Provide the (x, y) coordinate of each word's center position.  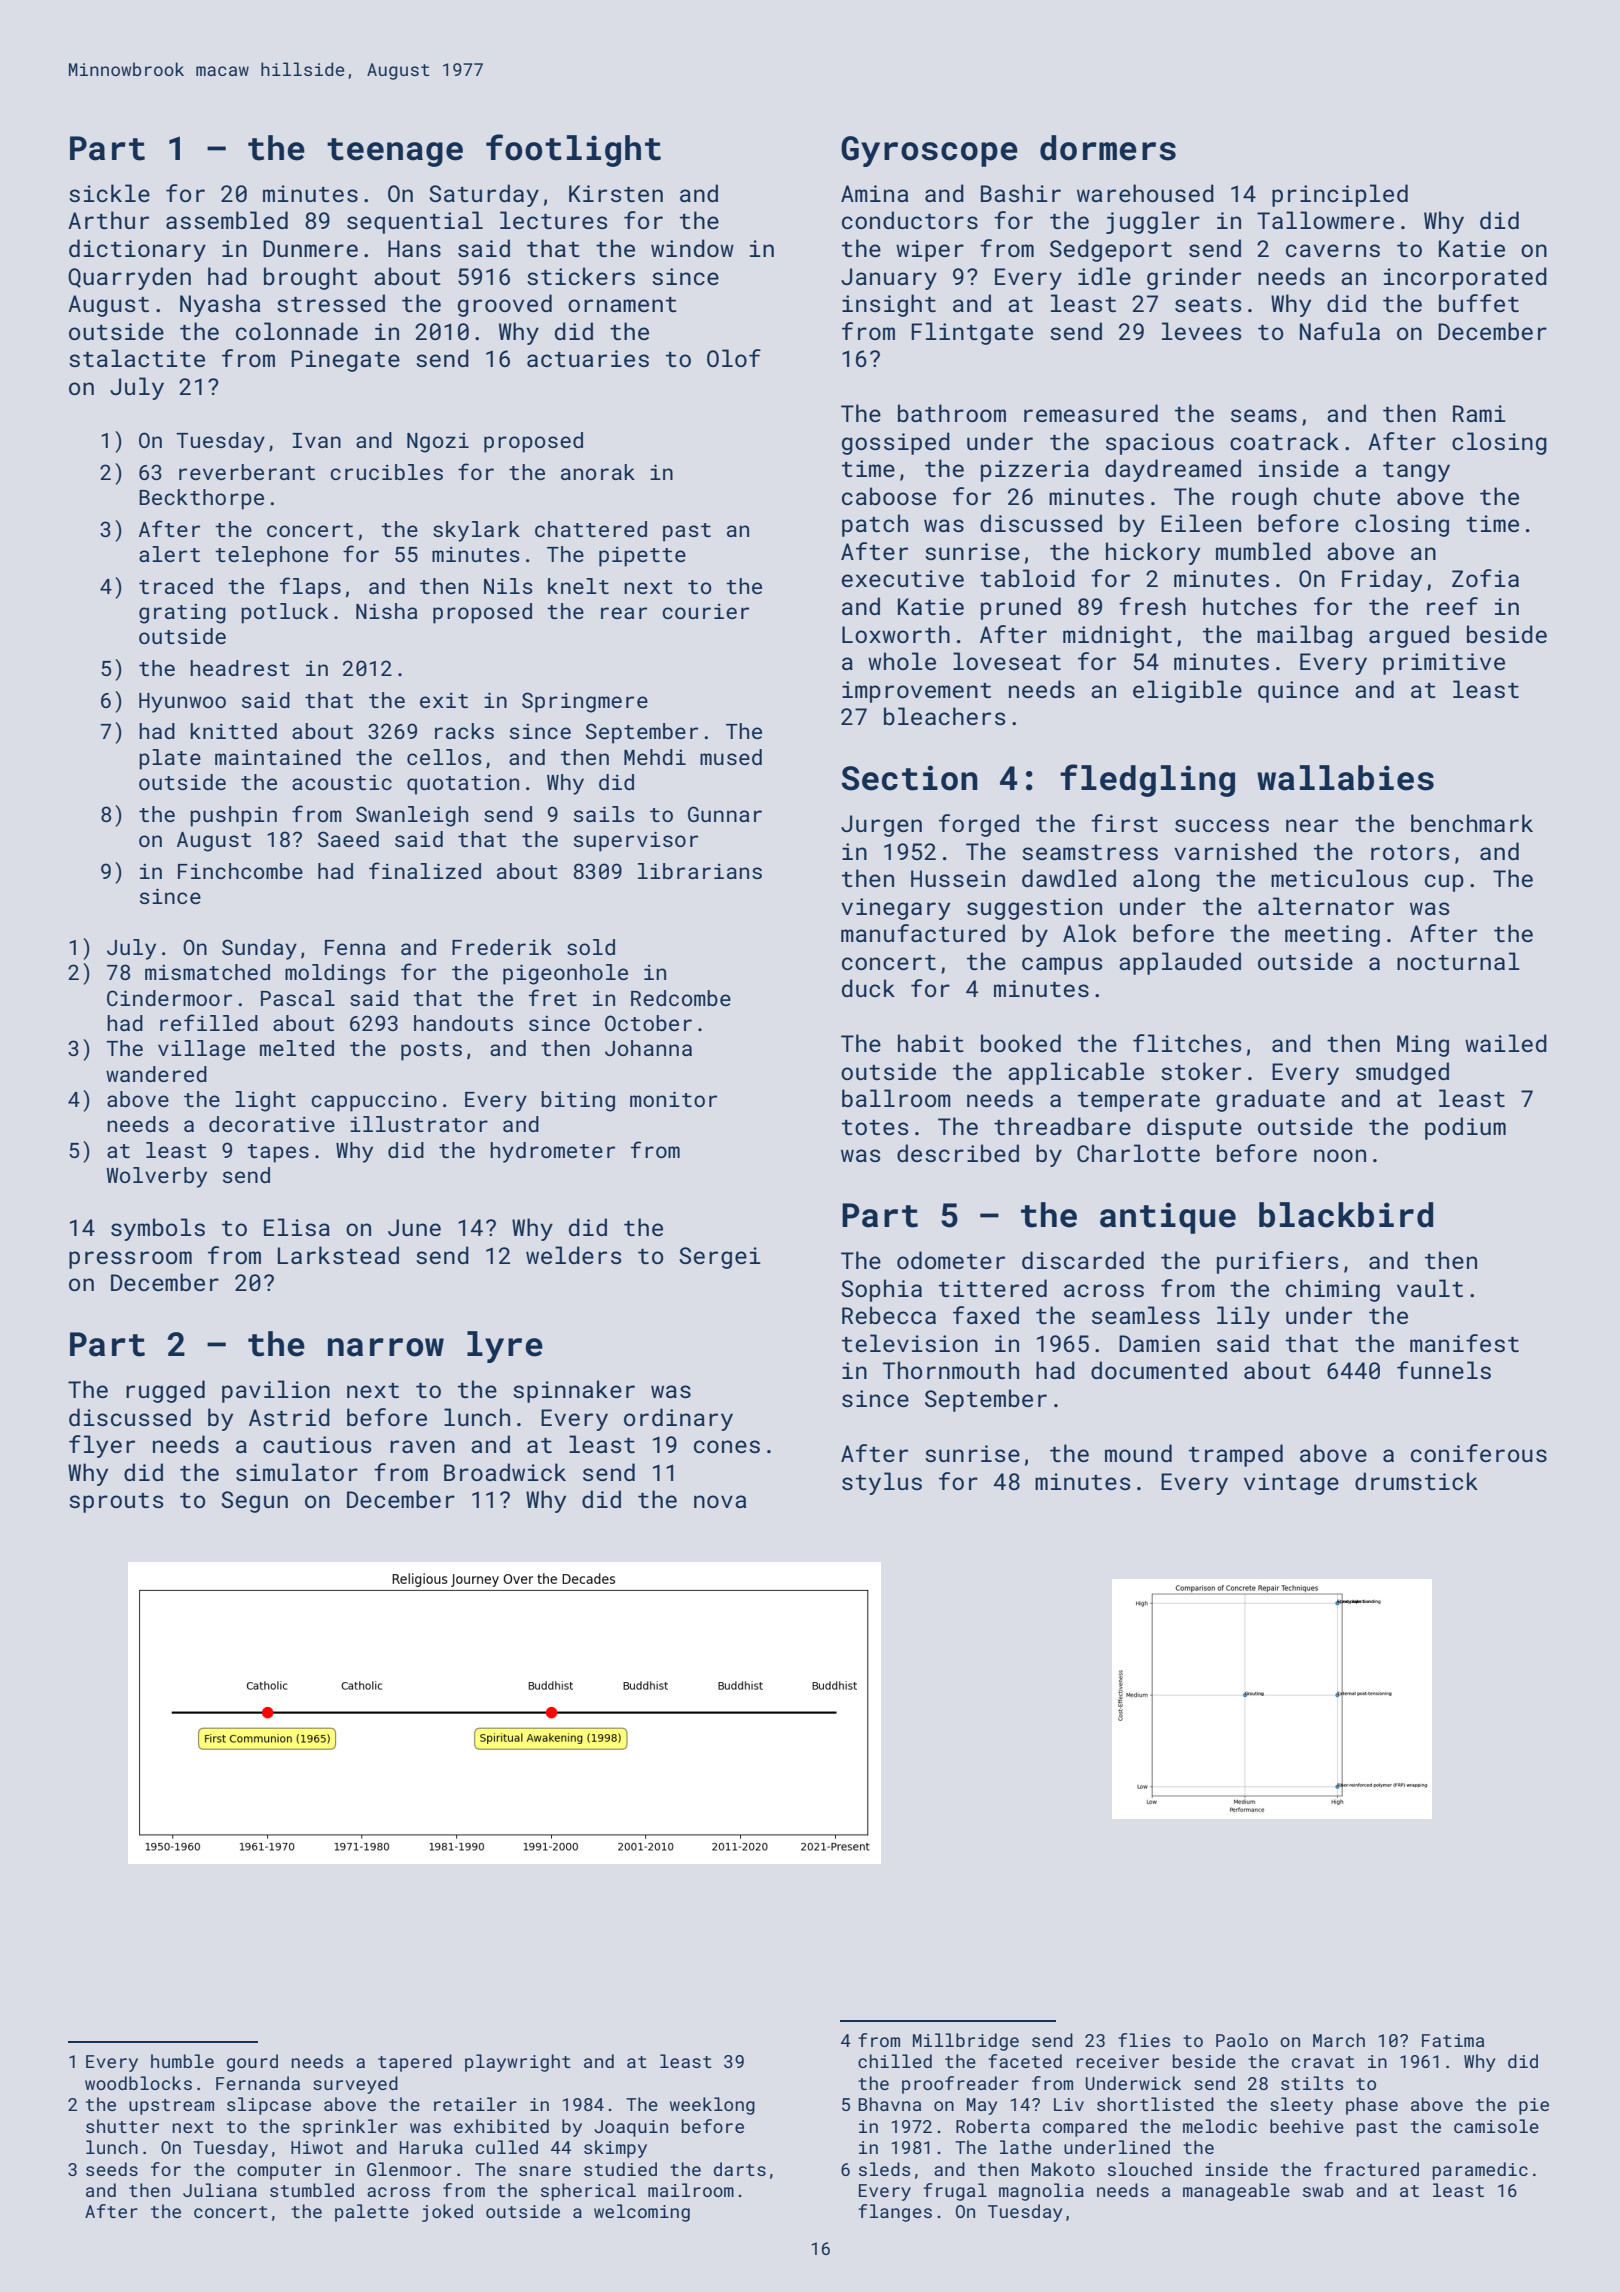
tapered (415, 2063)
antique (1168, 1218)
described (958, 1153)
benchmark (1472, 823)
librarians (700, 871)
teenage (395, 152)
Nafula (1340, 331)
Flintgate (972, 333)
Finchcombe (240, 871)
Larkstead (338, 1255)
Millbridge (966, 2042)
